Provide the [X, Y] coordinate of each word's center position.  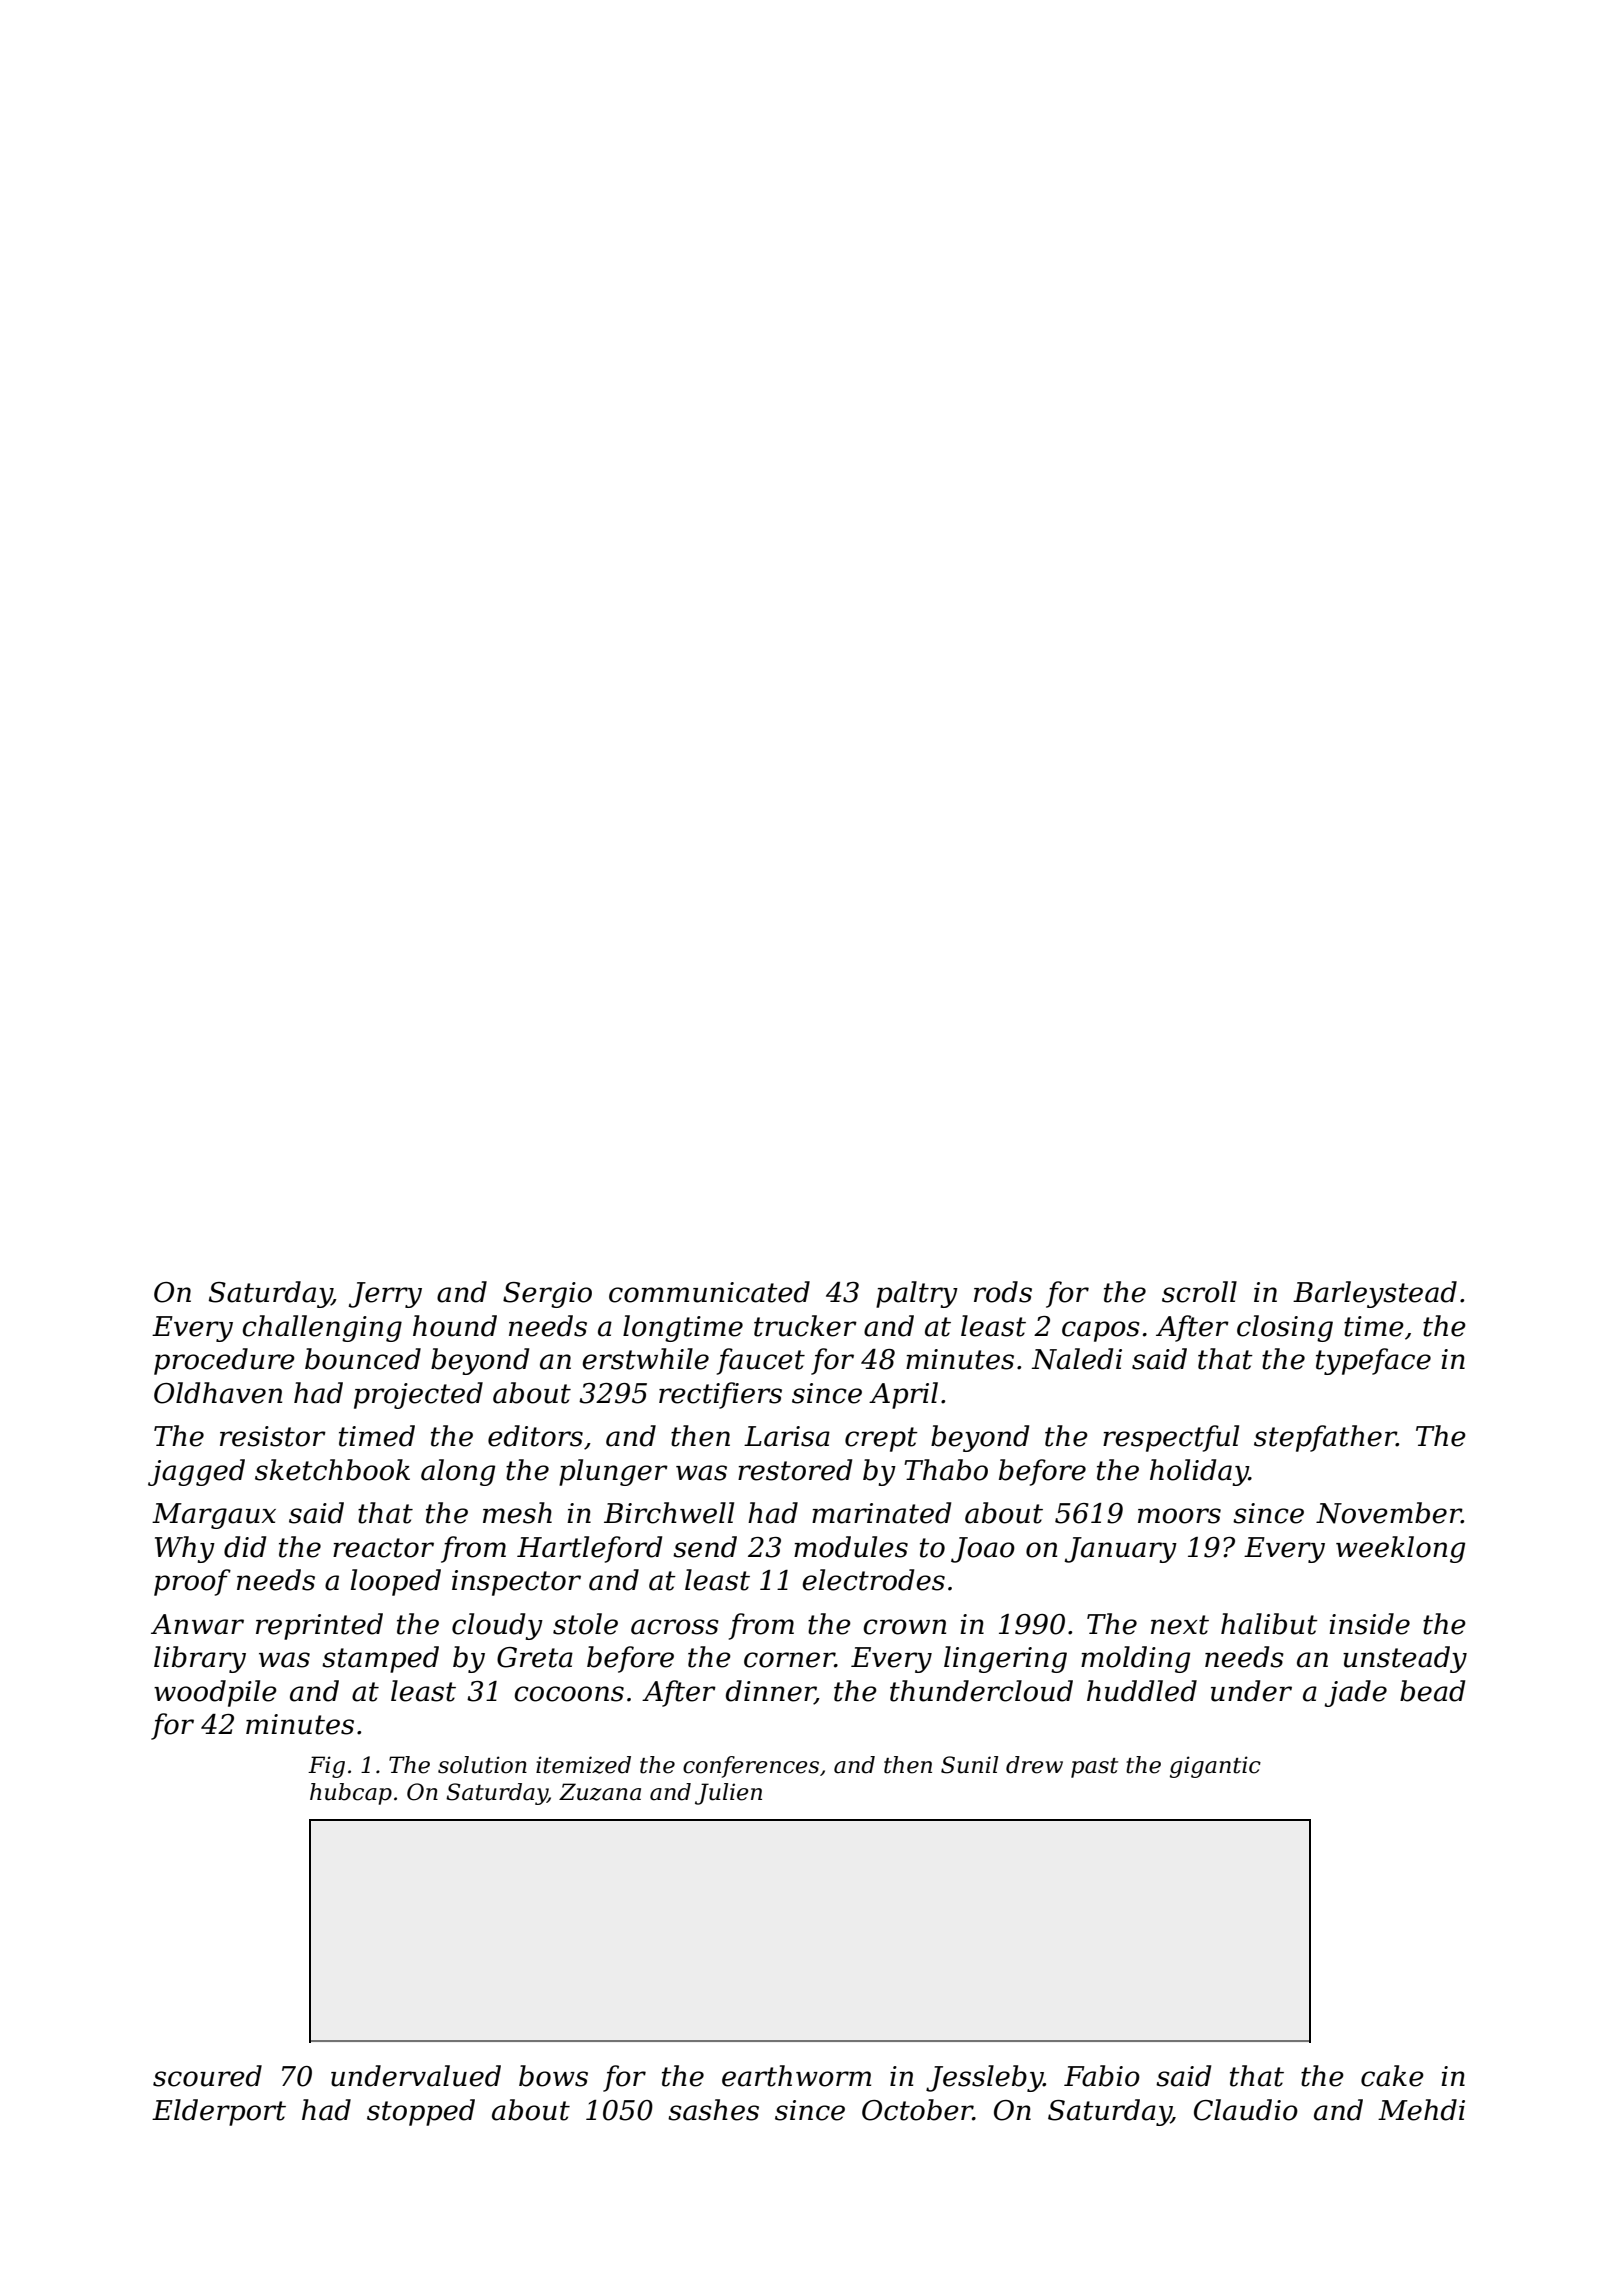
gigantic [1215, 1767]
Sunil [969, 1765]
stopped [421, 2112]
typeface [1373, 1361]
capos [1101, 1331]
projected [418, 1395]
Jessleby [984, 2078]
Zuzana [600, 1792]
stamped [380, 1659]
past [1094, 1768]
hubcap [351, 1794]
